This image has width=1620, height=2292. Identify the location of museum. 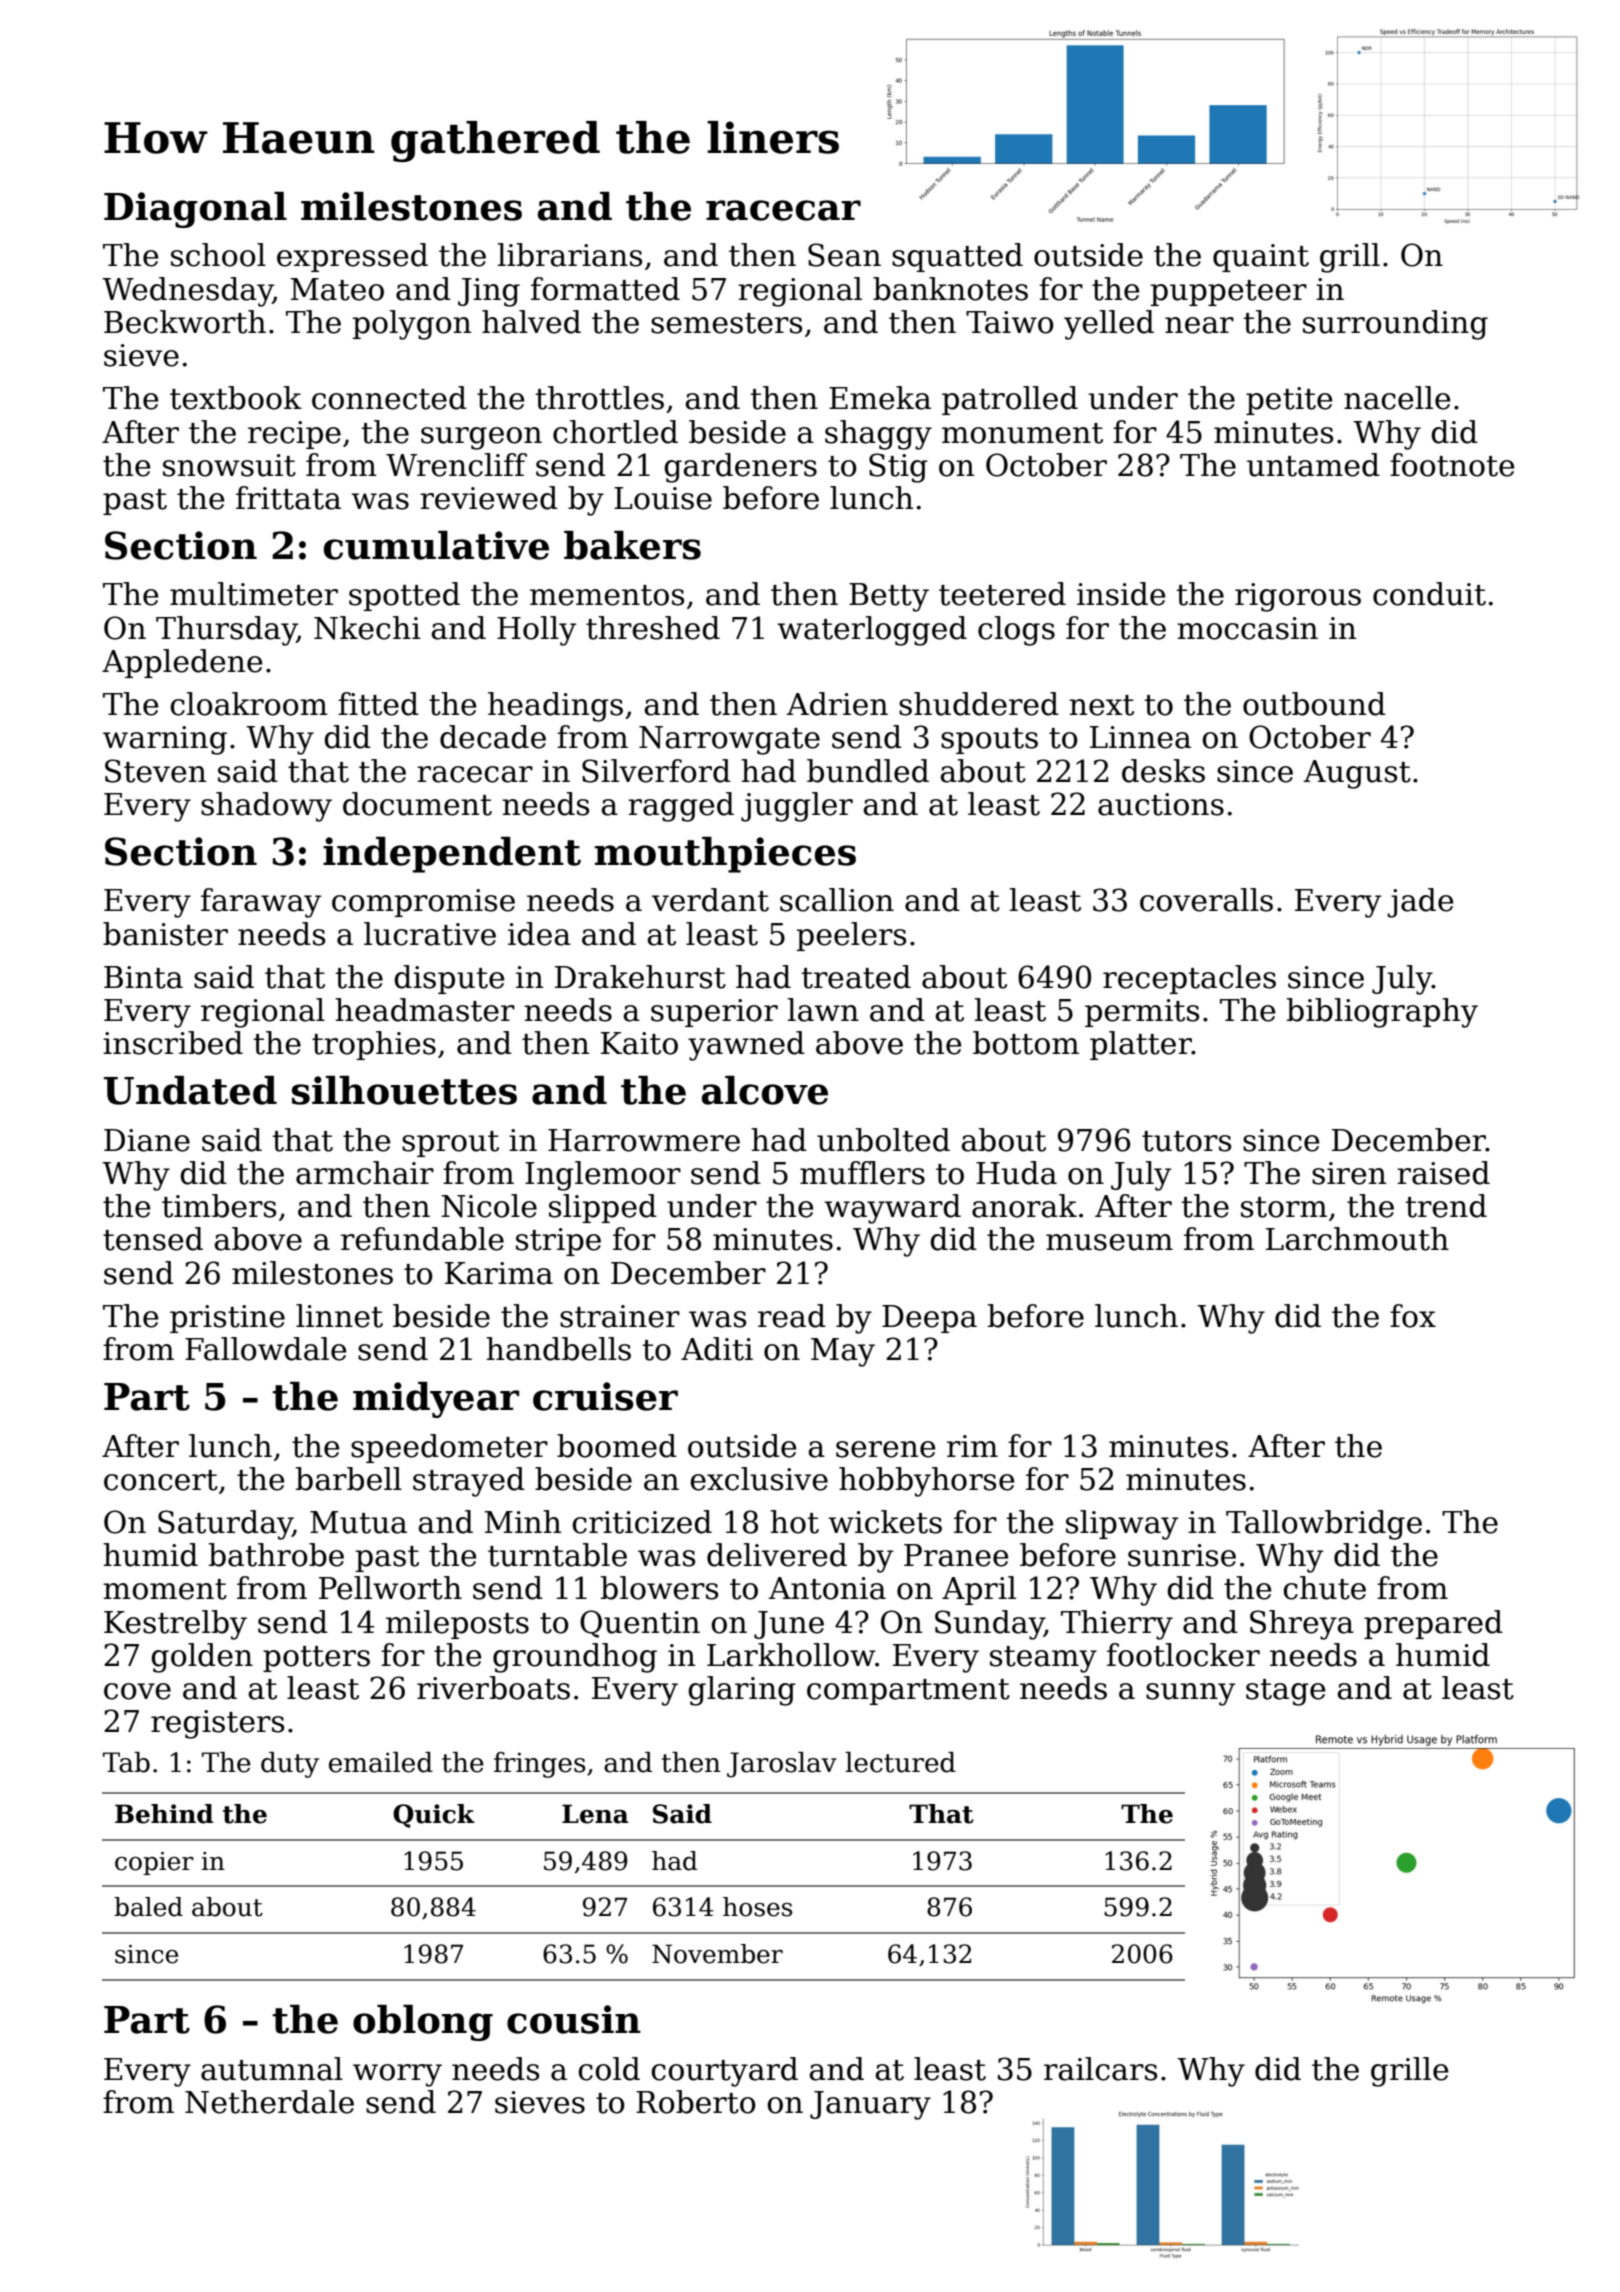
(1109, 1242).
